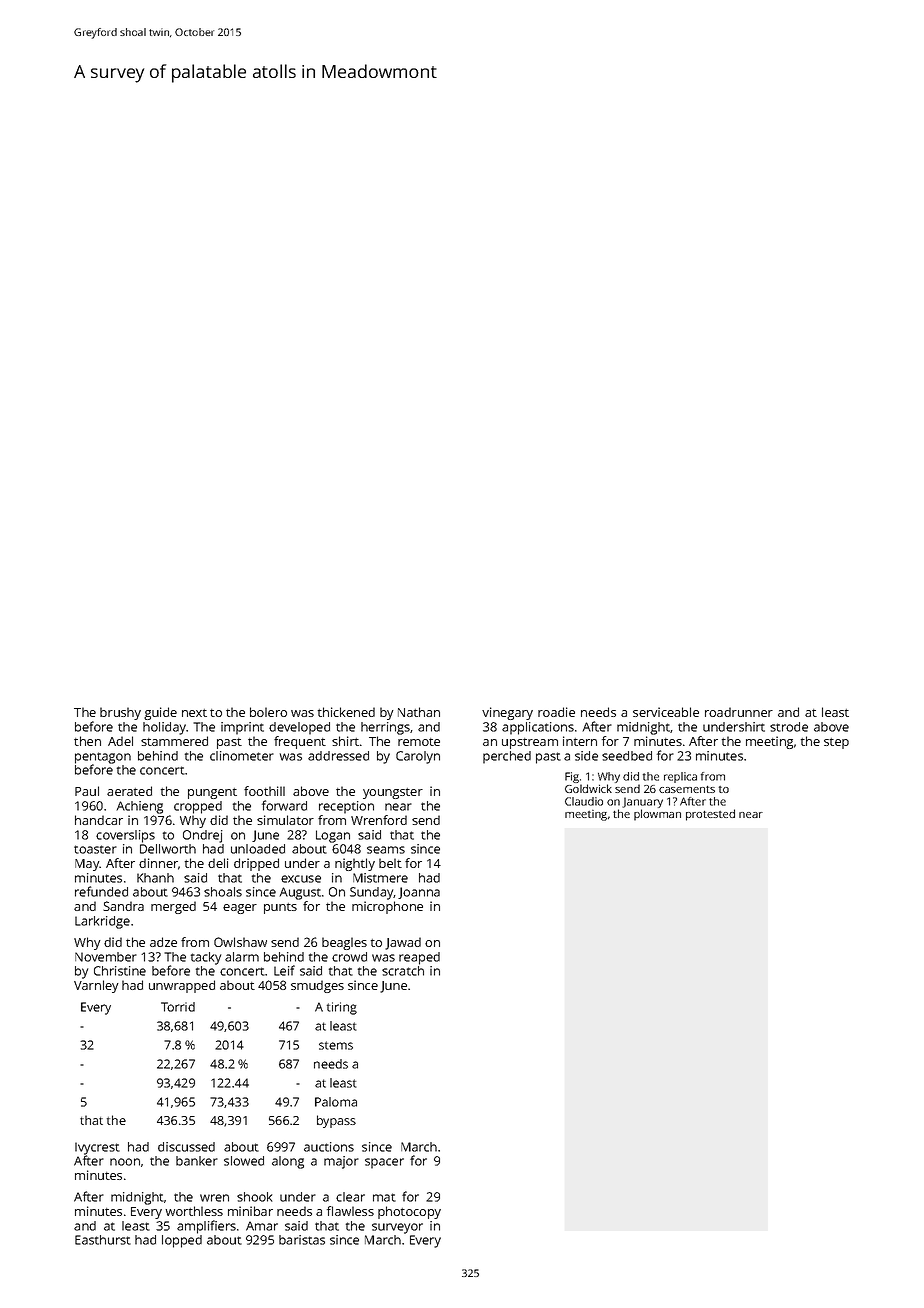  What do you see at coordinates (346, 807) in the screenshot?
I see `reception` at bounding box center [346, 807].
